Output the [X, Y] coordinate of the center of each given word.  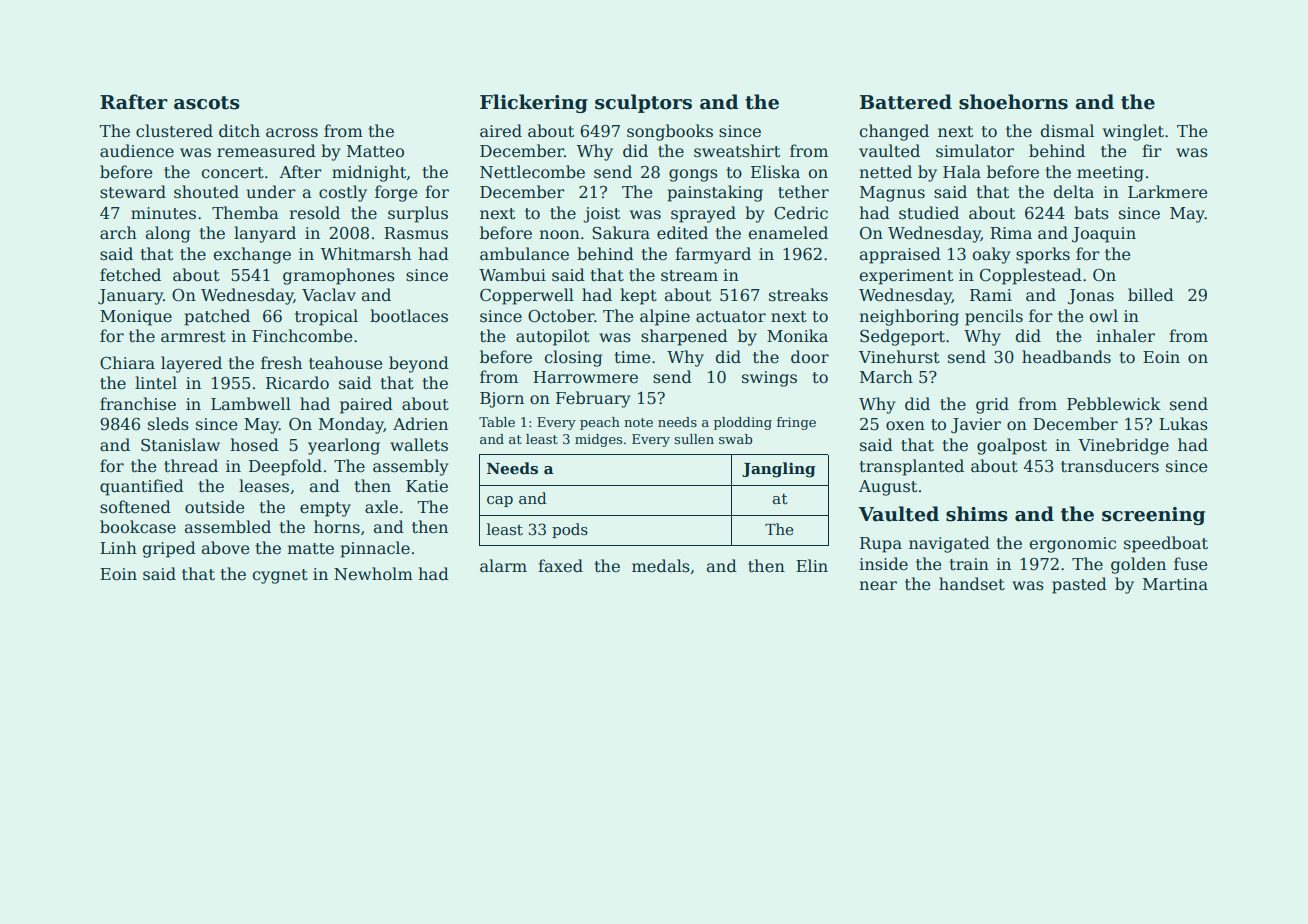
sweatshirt [737, 151]
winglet [1133, 132]
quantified [142, 487]
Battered [906, 102]
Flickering [534, 103]
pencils [994, 317]
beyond [419, 364]
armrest [193, 336]
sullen [694, 439]
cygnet [280, 576]
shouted [206, 192]
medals [661, 566]
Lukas [1183, 423]
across [292, 132]
